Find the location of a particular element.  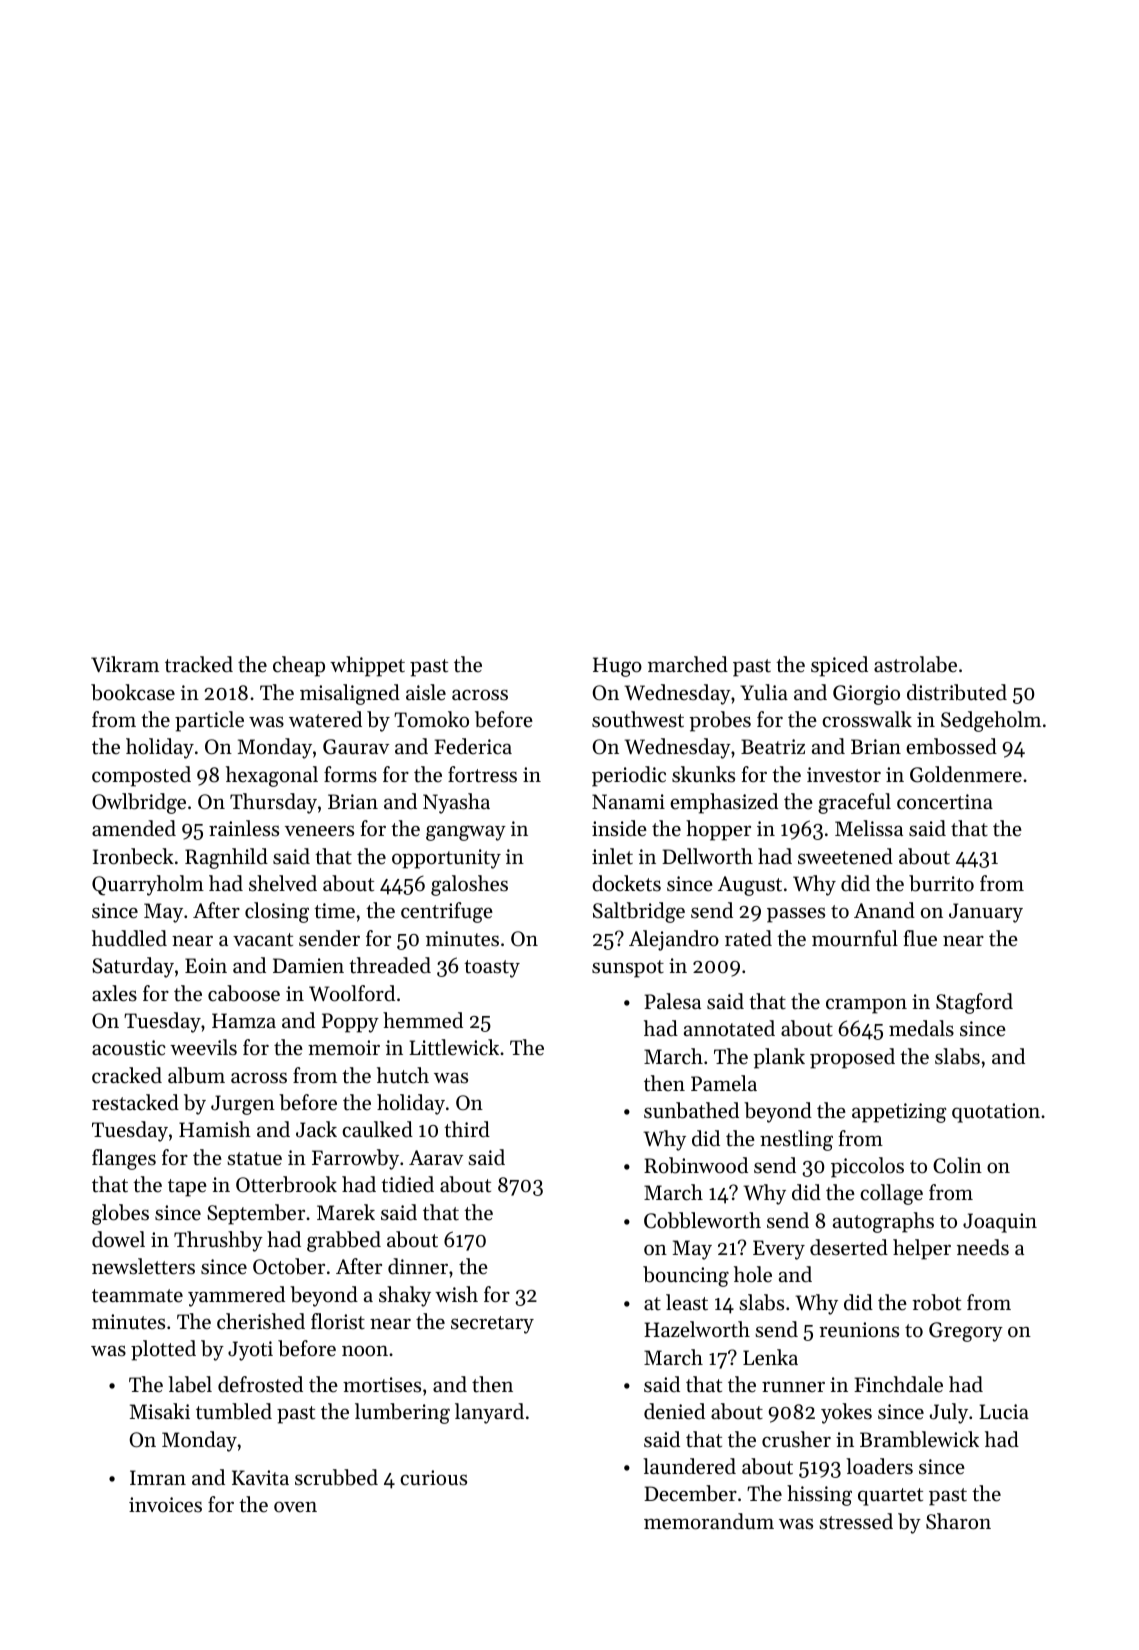

autographs is located at coordinates (883, 1222).
